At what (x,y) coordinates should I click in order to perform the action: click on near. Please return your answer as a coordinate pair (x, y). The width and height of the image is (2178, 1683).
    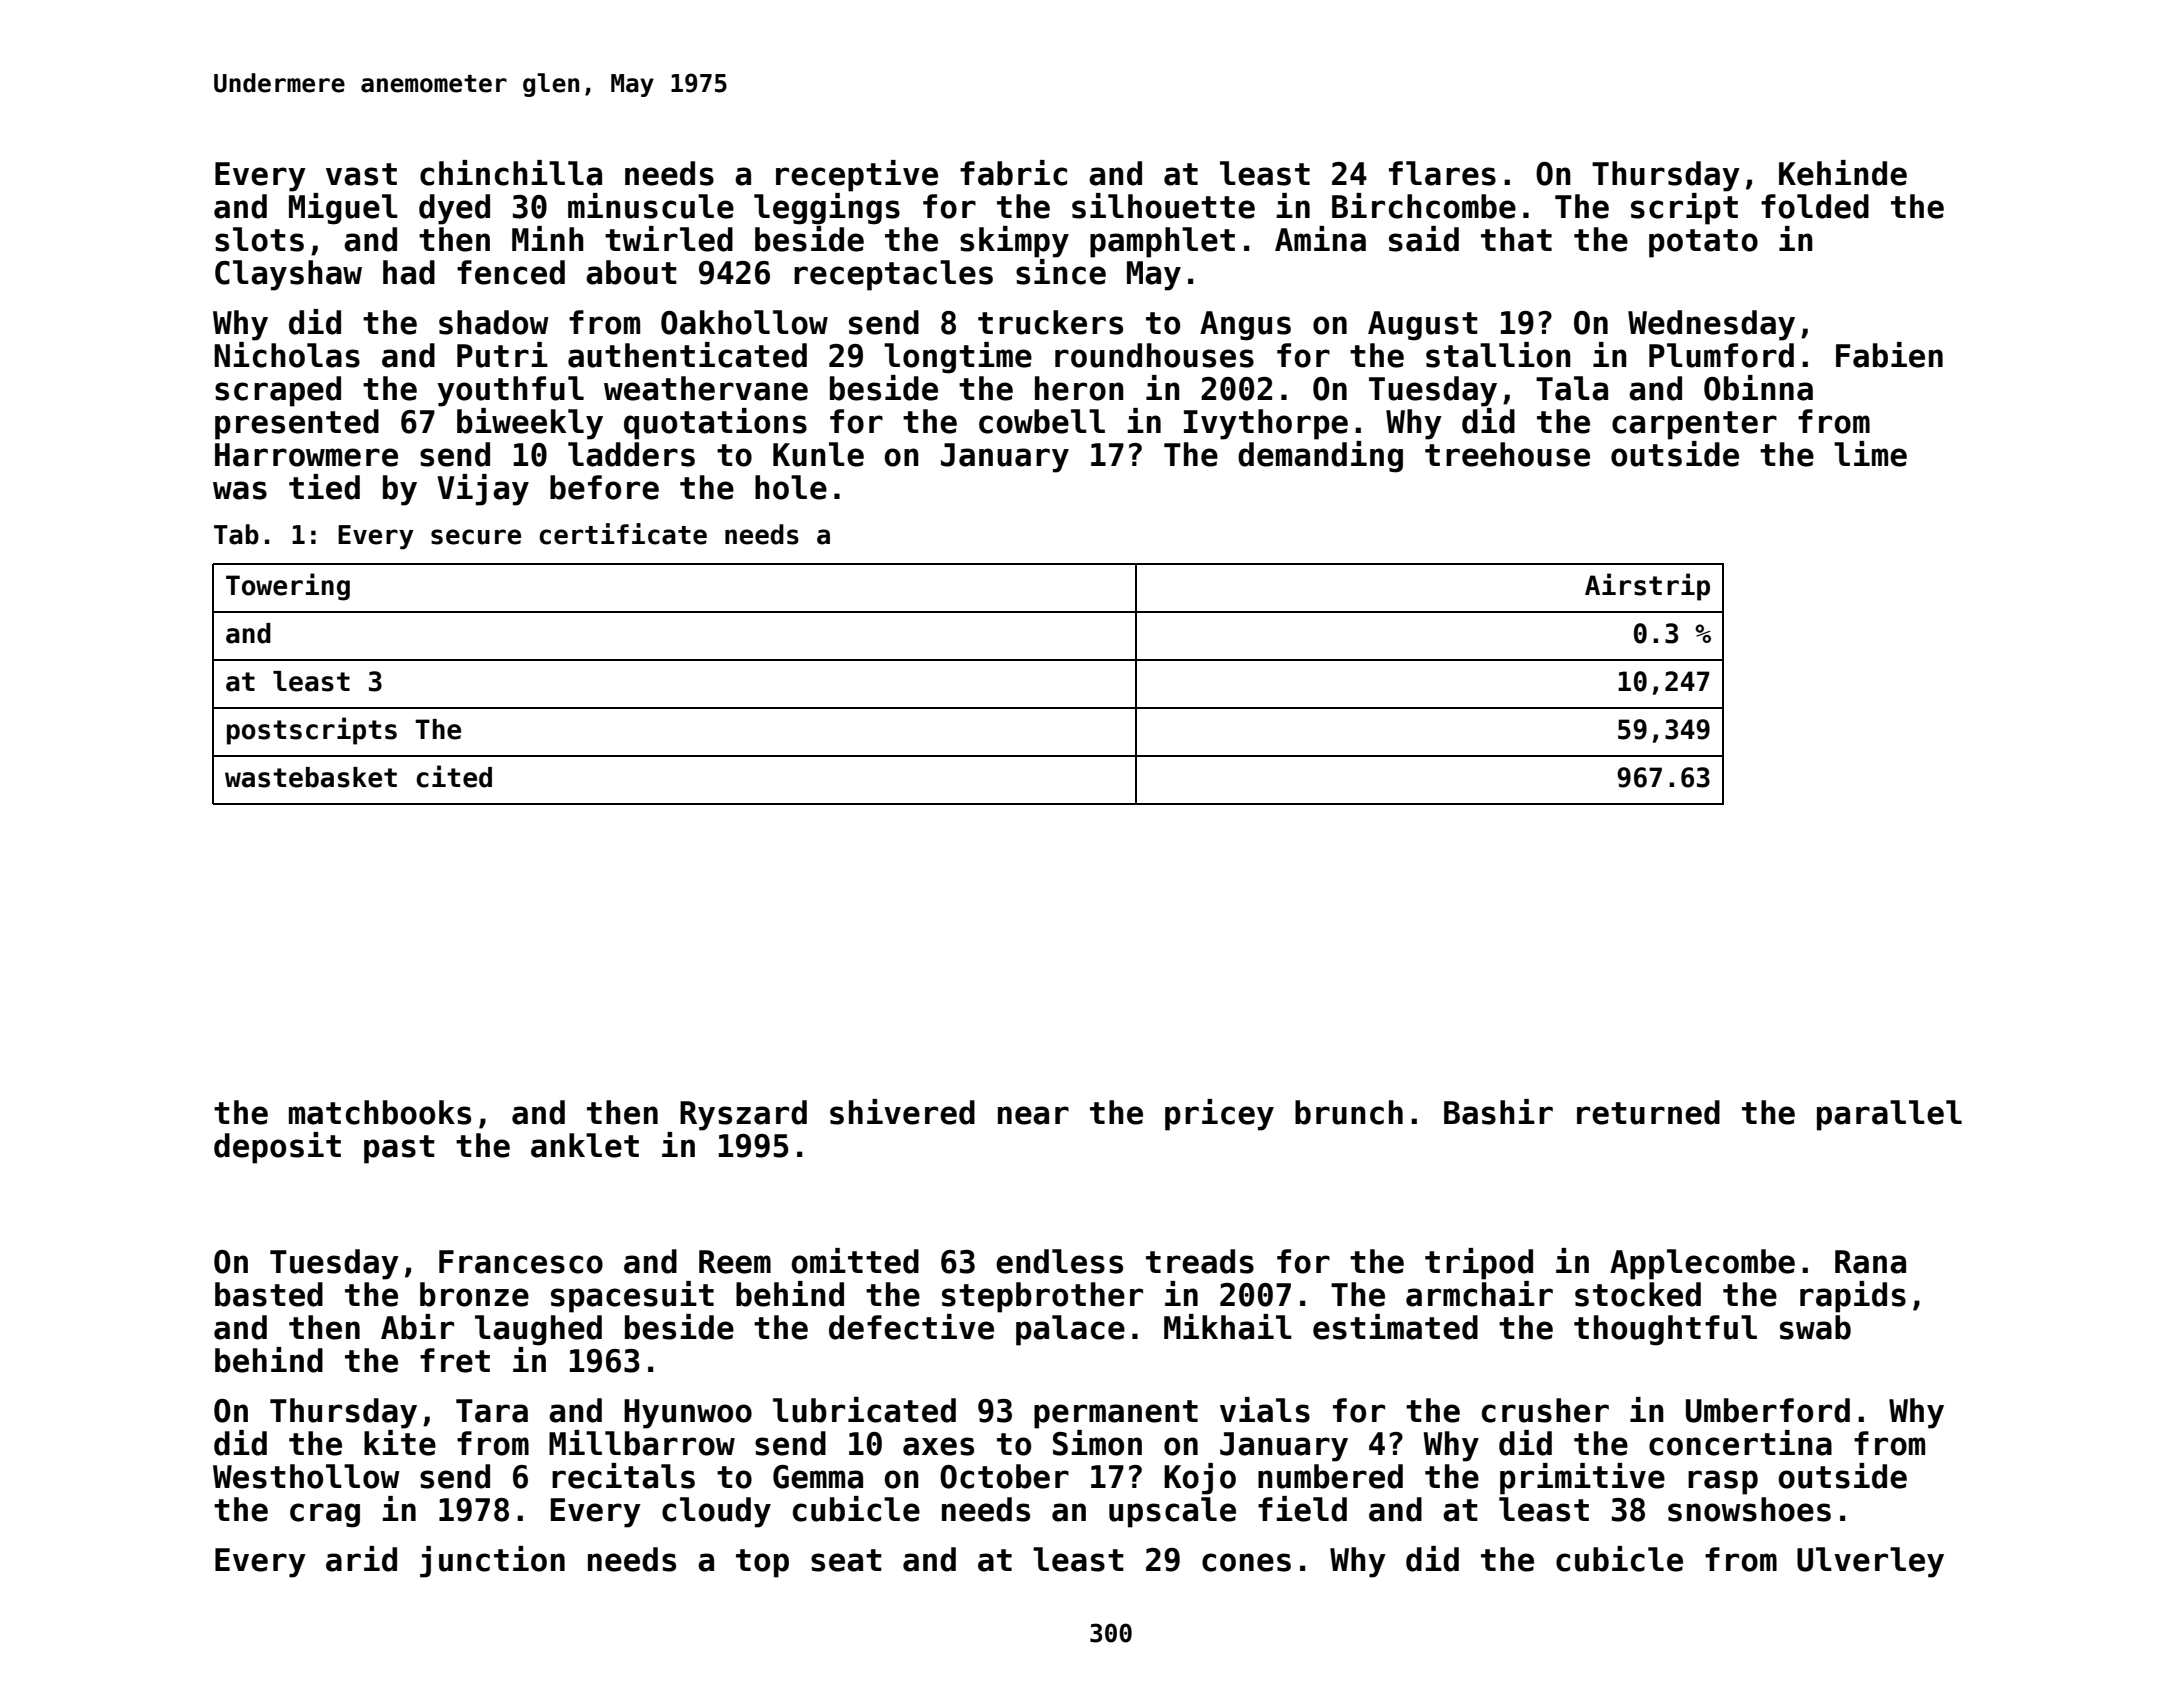
    Looking at the image, I should click on (1033, 1115).
